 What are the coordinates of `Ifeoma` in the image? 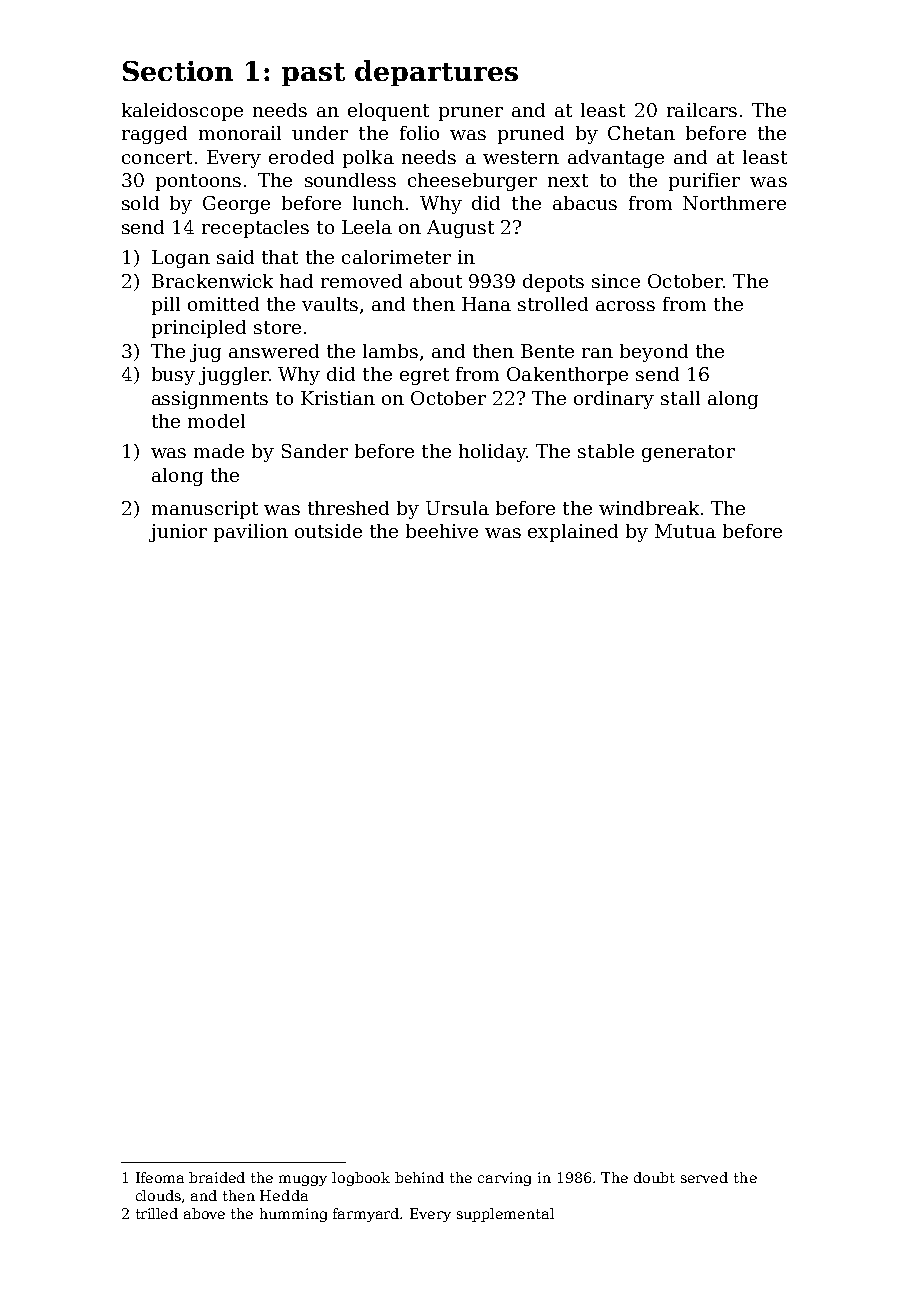 It's located at (160, 1177).
